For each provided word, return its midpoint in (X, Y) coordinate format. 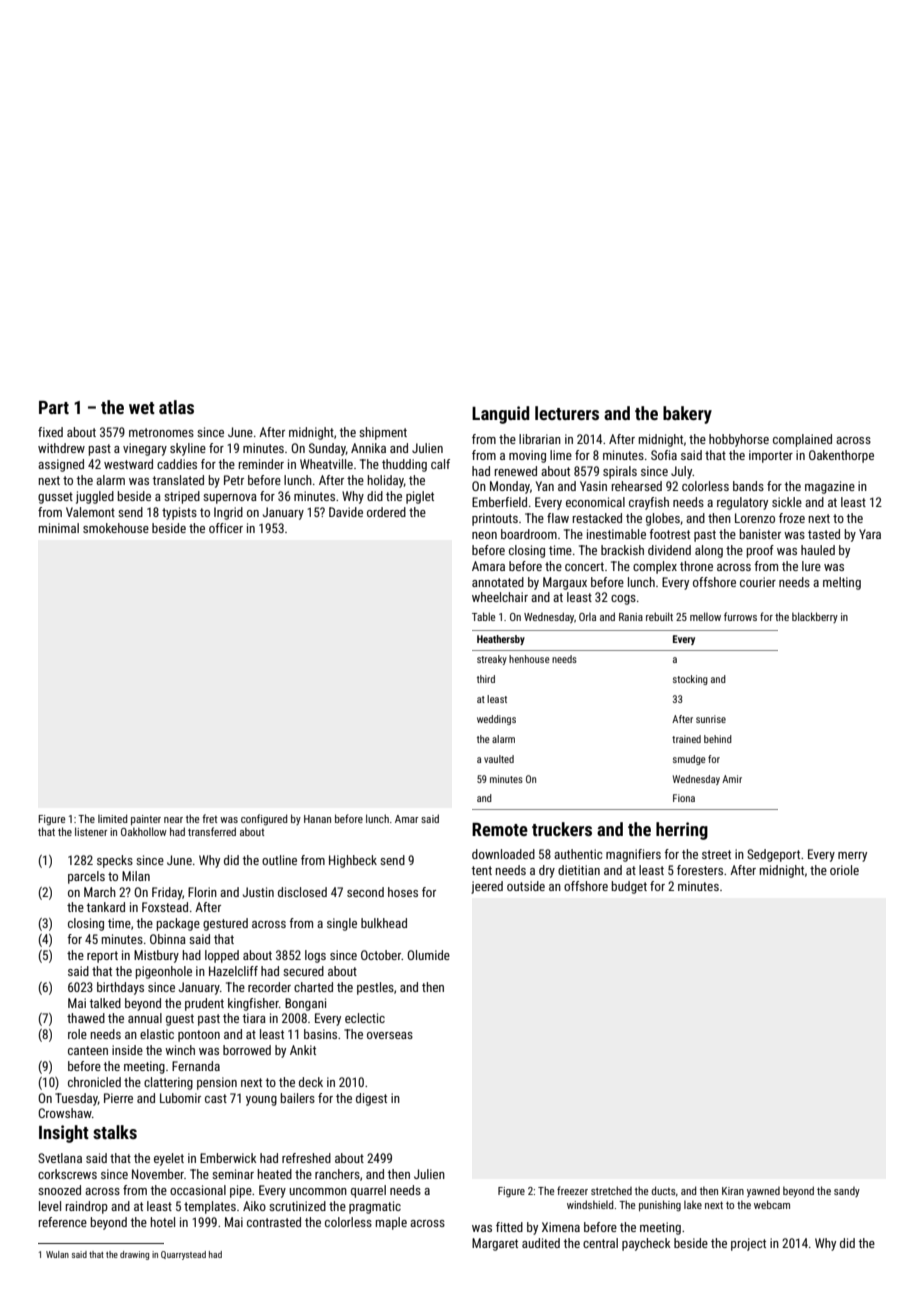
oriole (844, 870)
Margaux (565, 583)
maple (391, 1223)
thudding (404, 465)
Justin (258, 892)
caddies (177, 464)
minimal (59, 528)
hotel (163, 1222)
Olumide (428, 955)
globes (663, 519)
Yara (870, 534)
